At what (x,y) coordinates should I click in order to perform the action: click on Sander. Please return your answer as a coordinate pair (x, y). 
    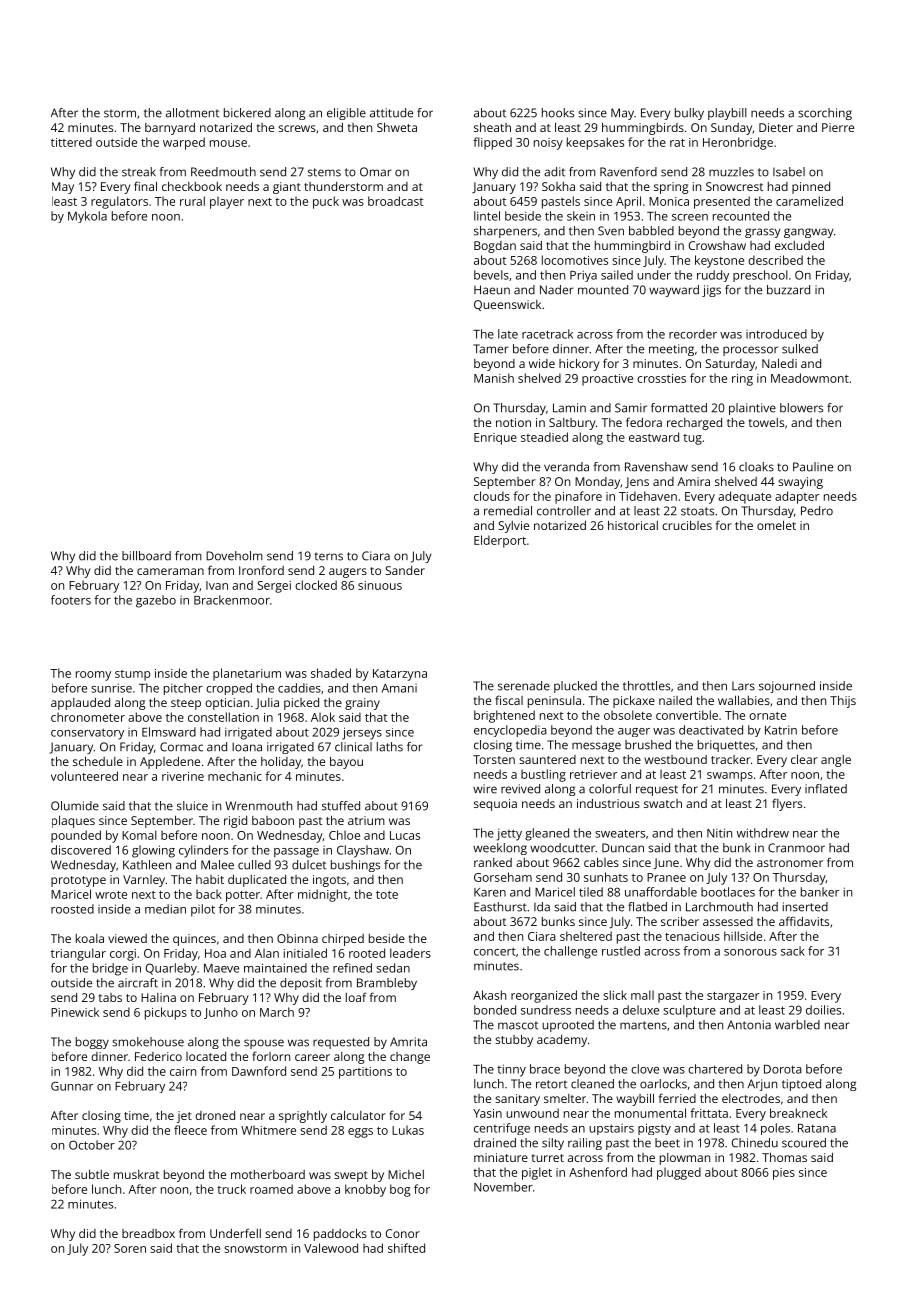
    Looking at the image, I should click on (405, 570).
